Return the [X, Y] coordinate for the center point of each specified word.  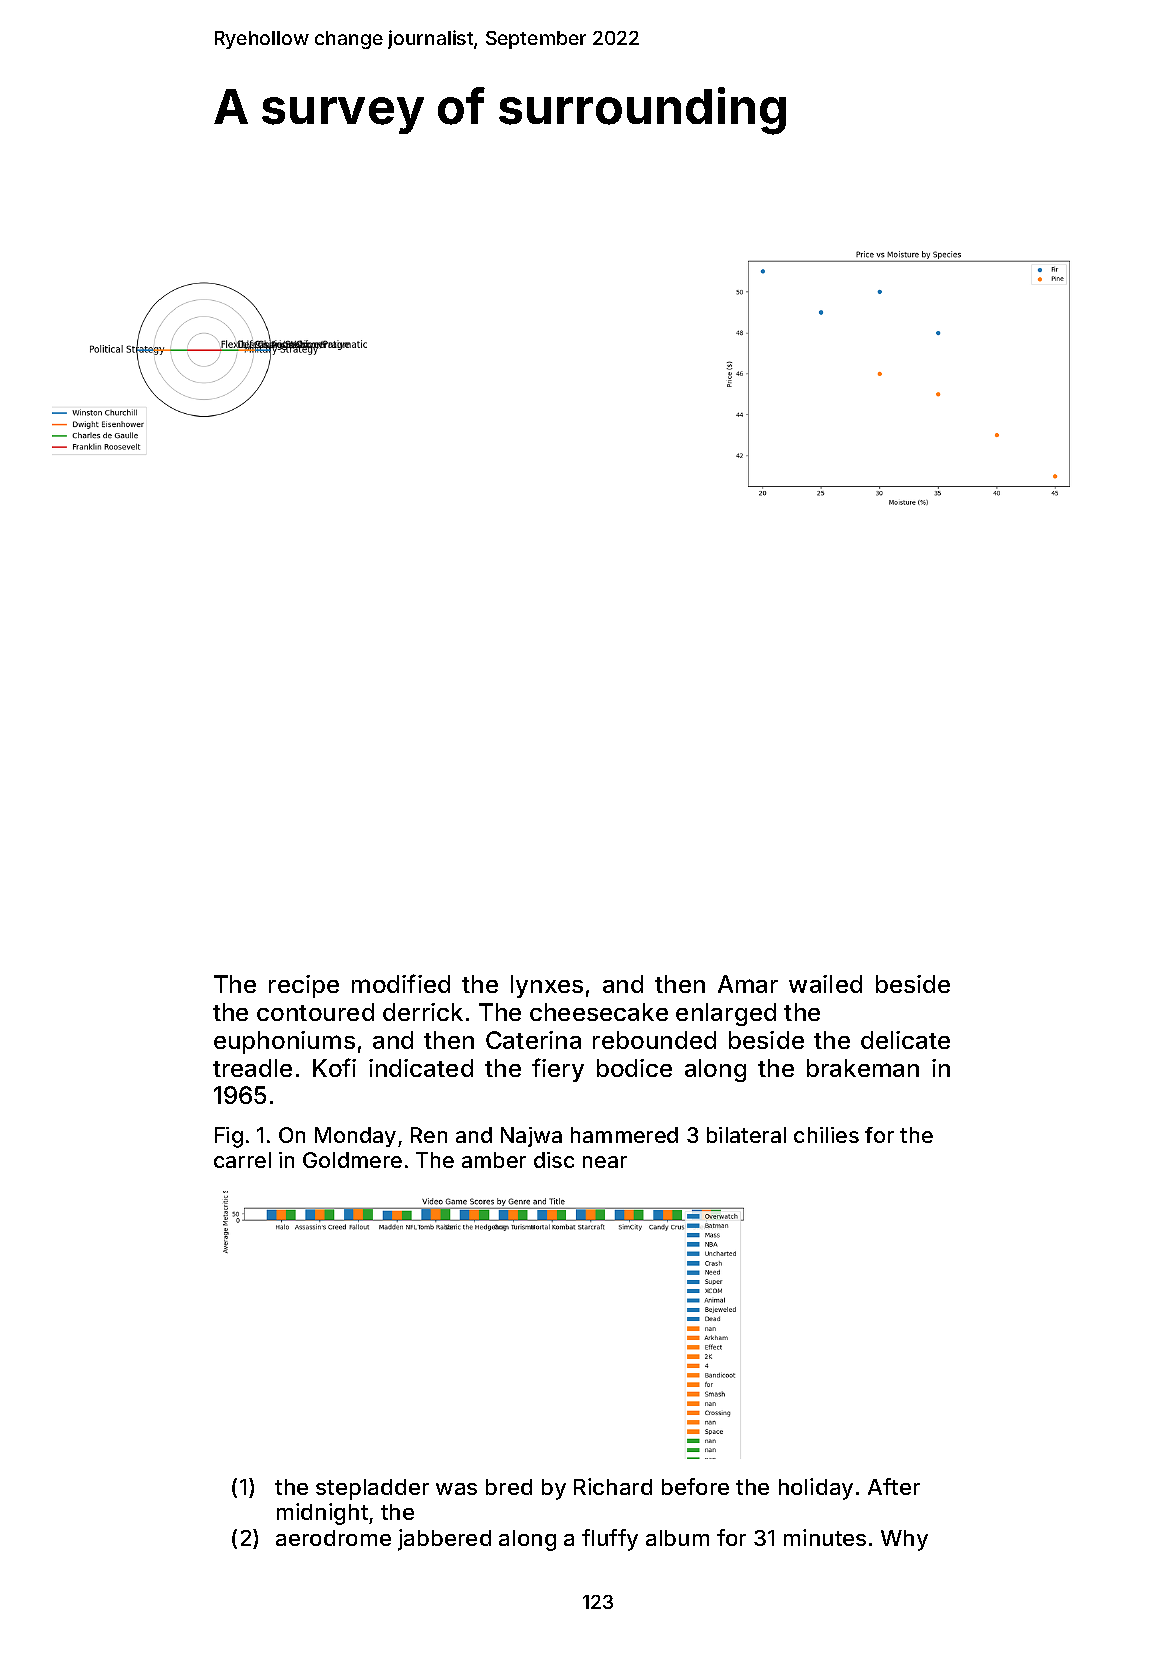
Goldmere [352, 1160]
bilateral [746, 1135]
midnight [322, 1514]
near [605, 1162]
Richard [613, 1486]
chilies [826, 1135]
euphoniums [284, 1042]
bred [509, 1487]
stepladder [372, 1489]
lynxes [547, 986]
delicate [905, 1040]
